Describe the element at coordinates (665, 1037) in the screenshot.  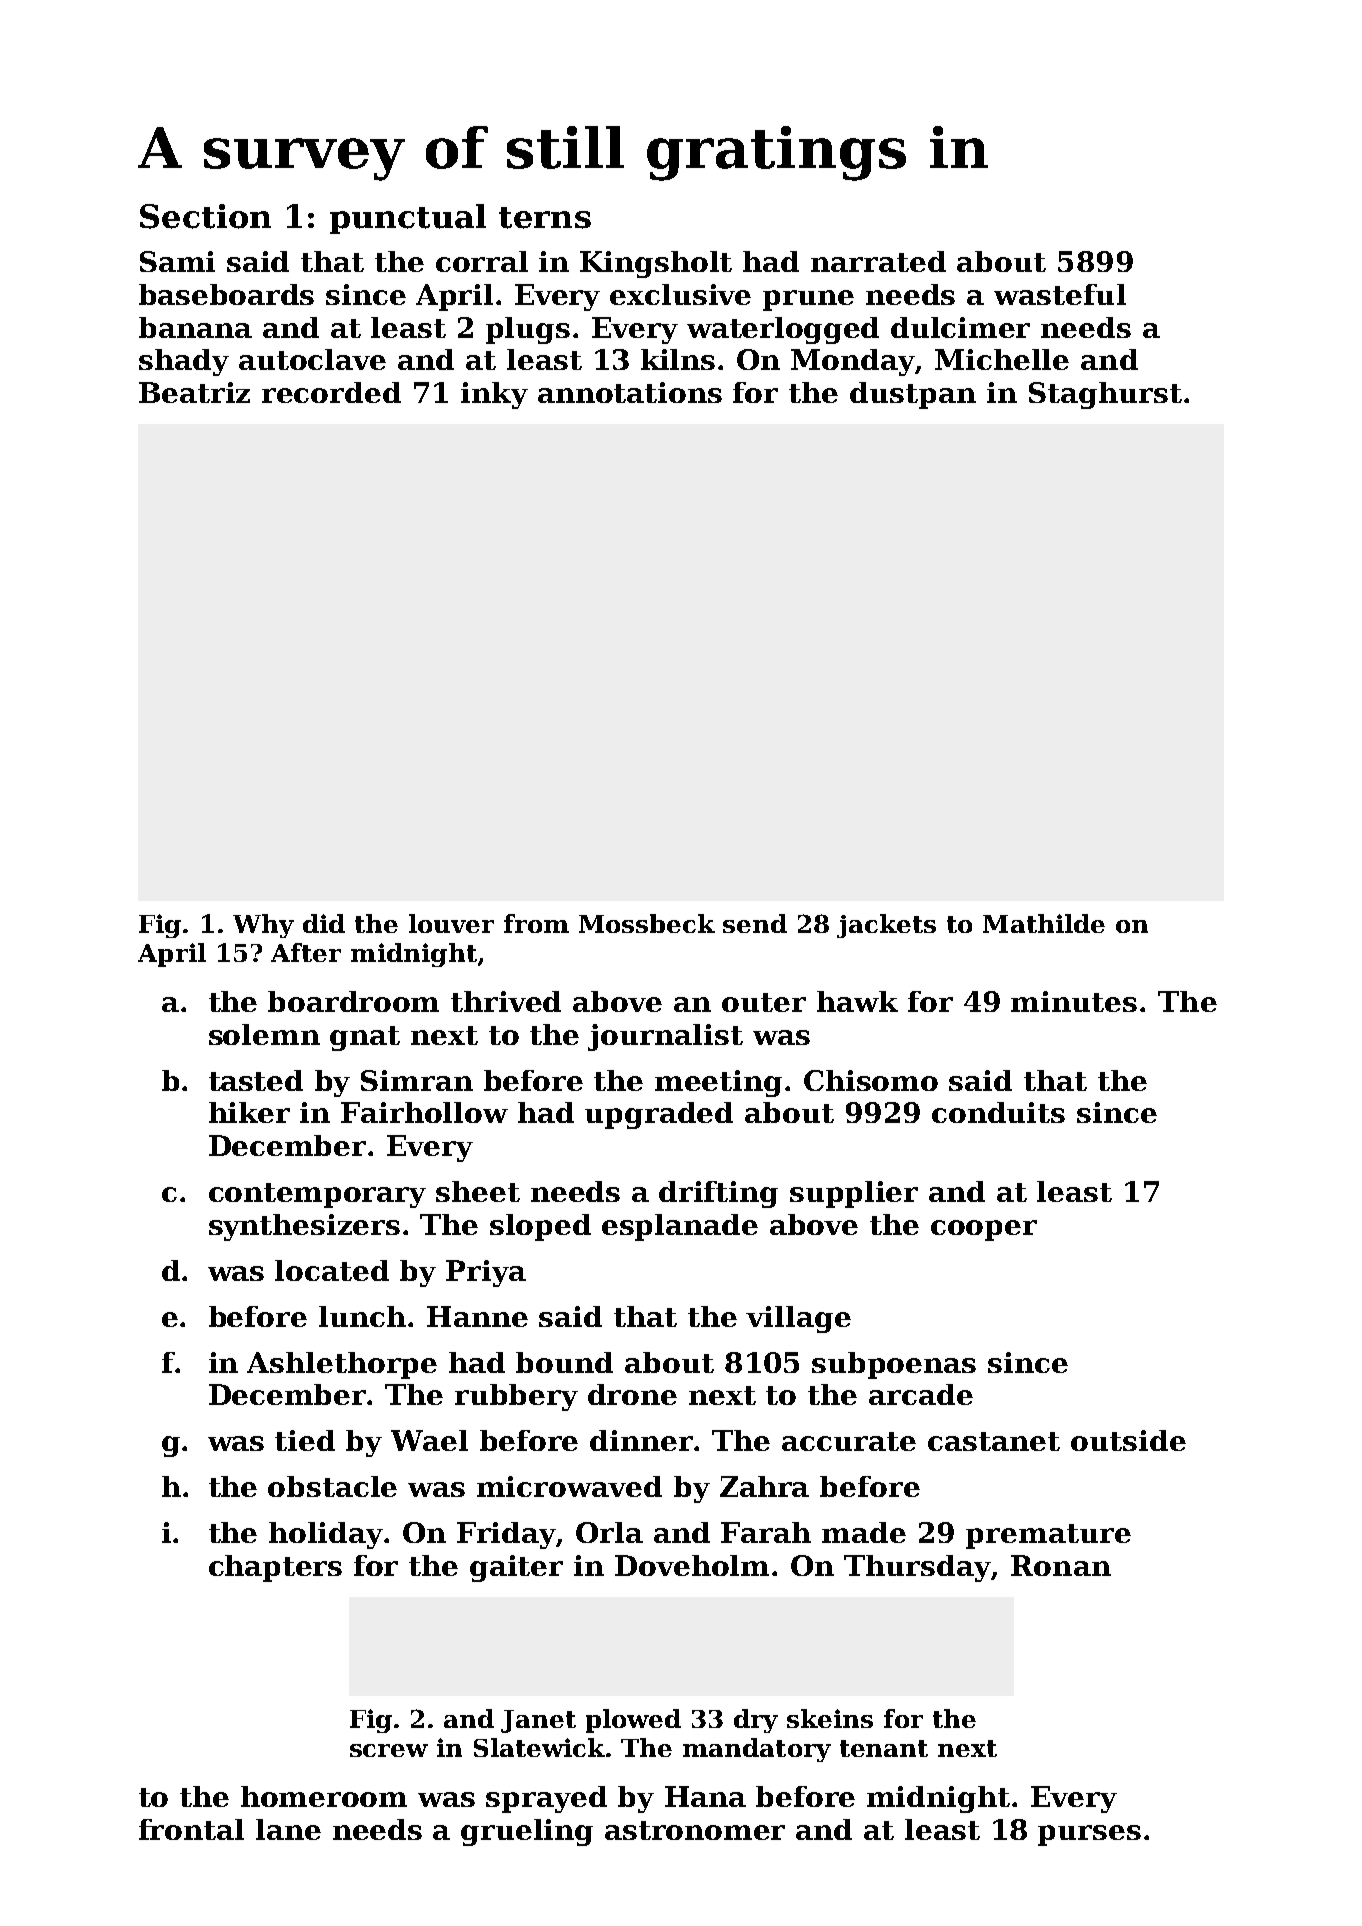
I see `journalist` at that location.
